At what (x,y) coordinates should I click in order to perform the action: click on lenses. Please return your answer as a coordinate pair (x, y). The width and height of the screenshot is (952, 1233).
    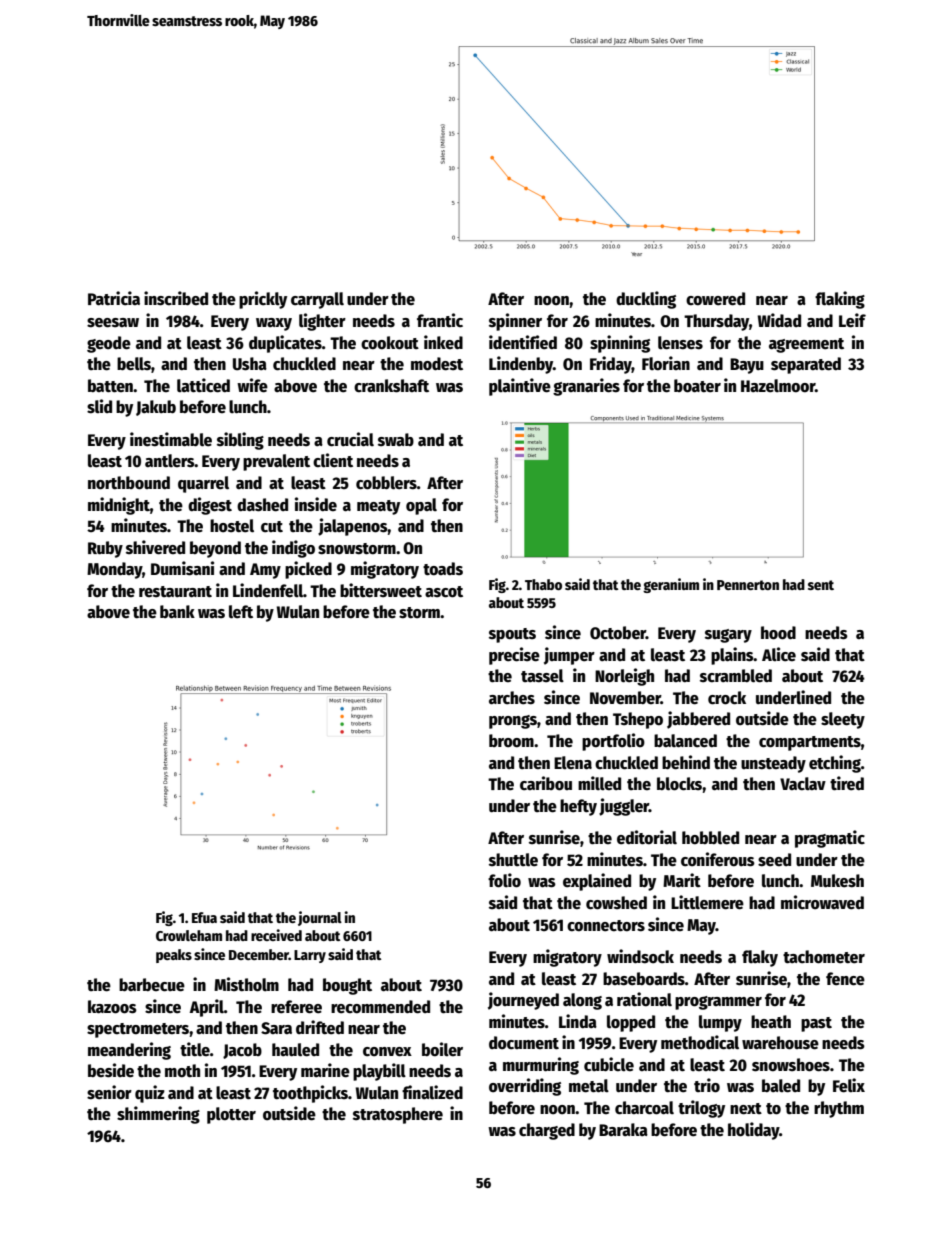
    Looking at the image, I should click on (680, 343).
